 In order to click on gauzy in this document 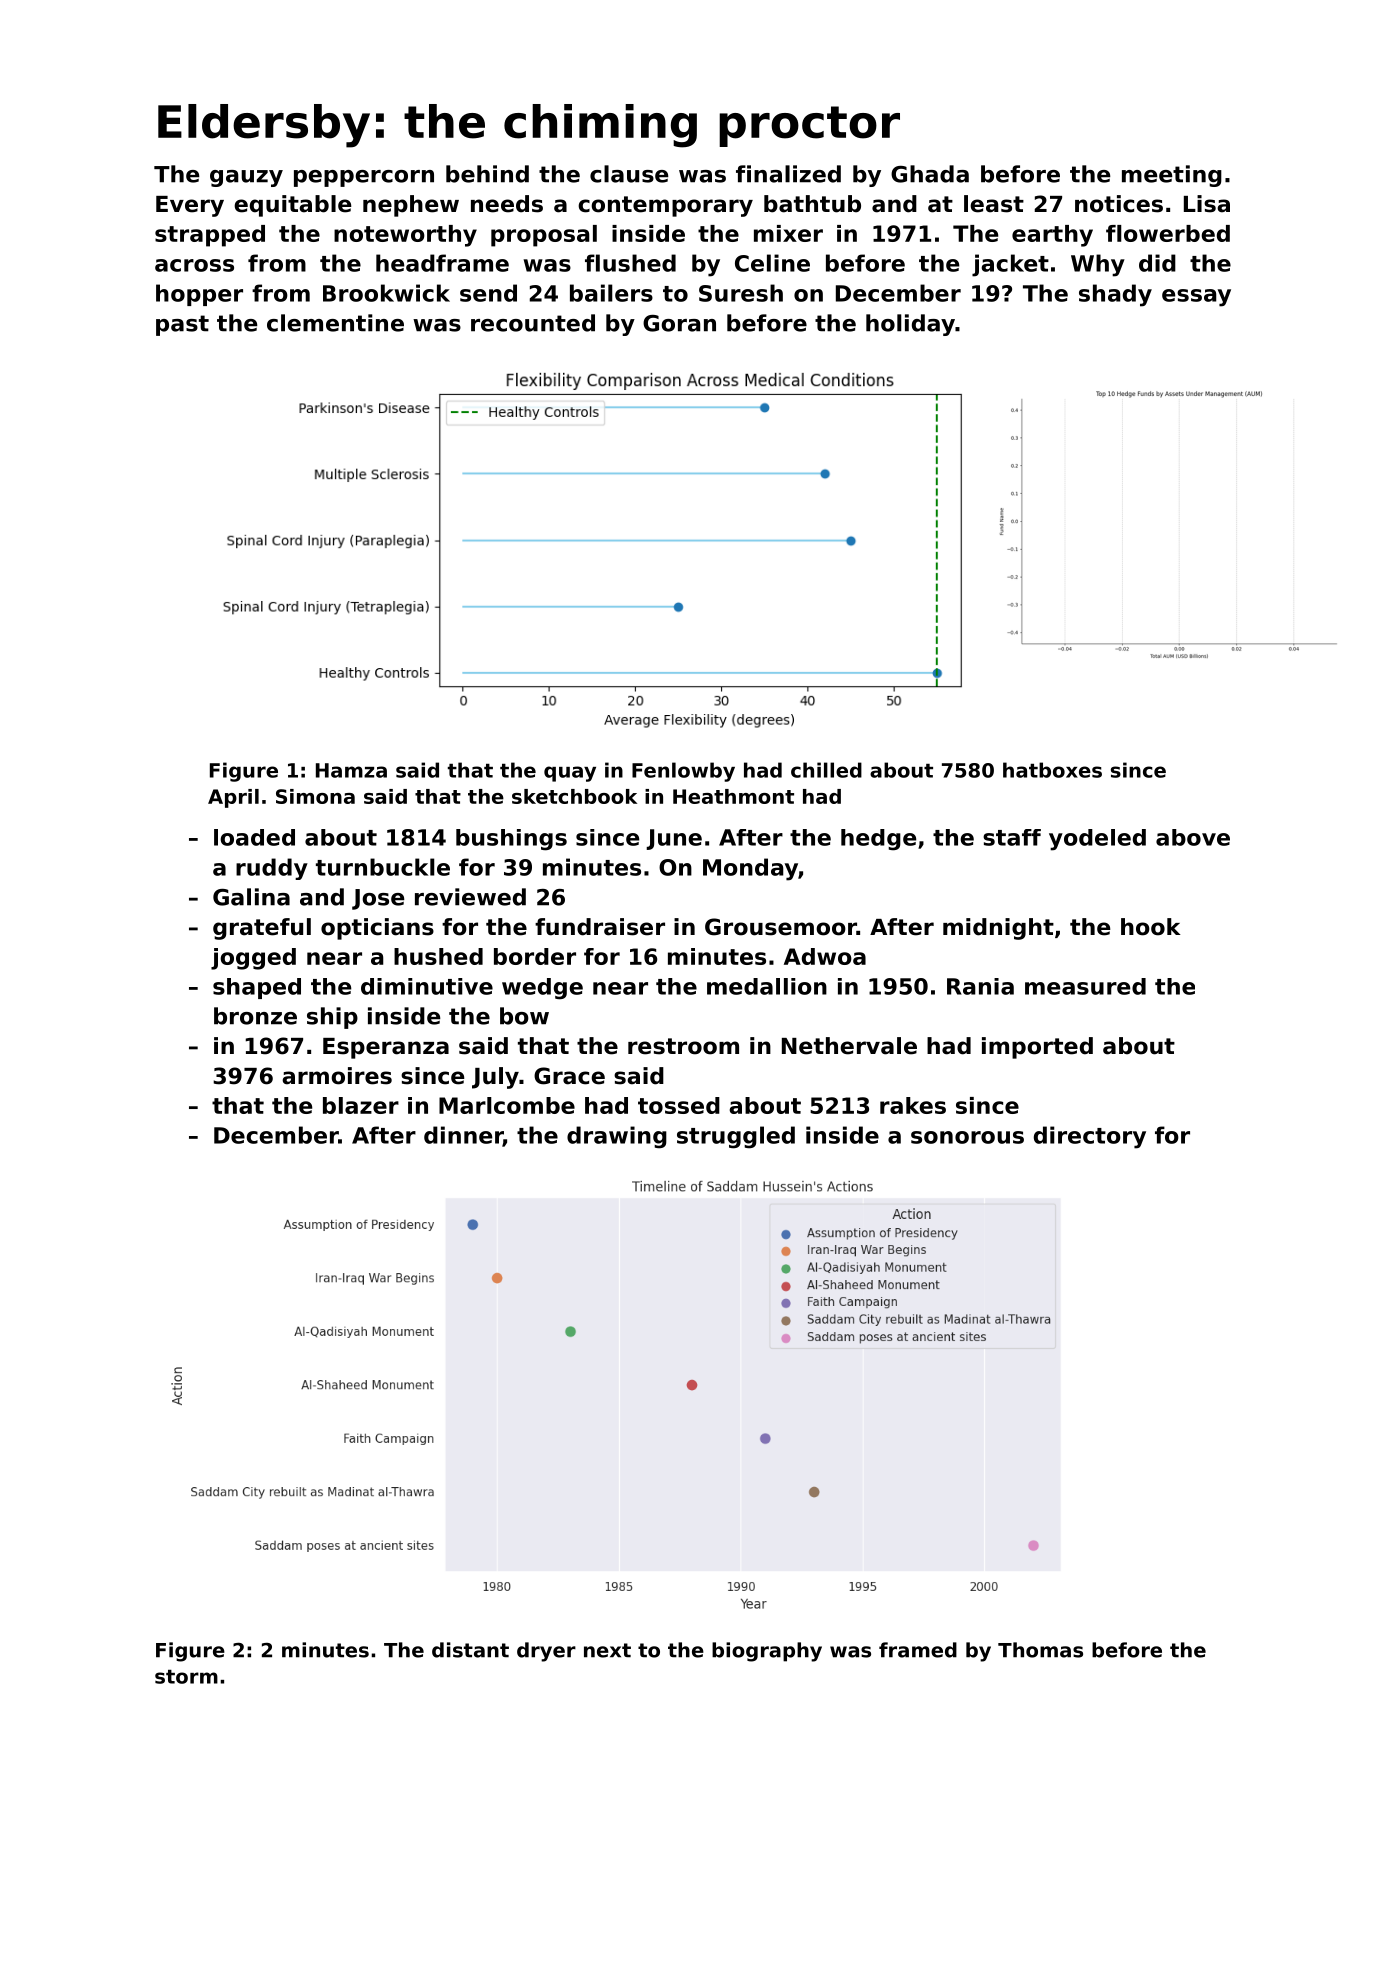, I will do `click(246, 178)`.
